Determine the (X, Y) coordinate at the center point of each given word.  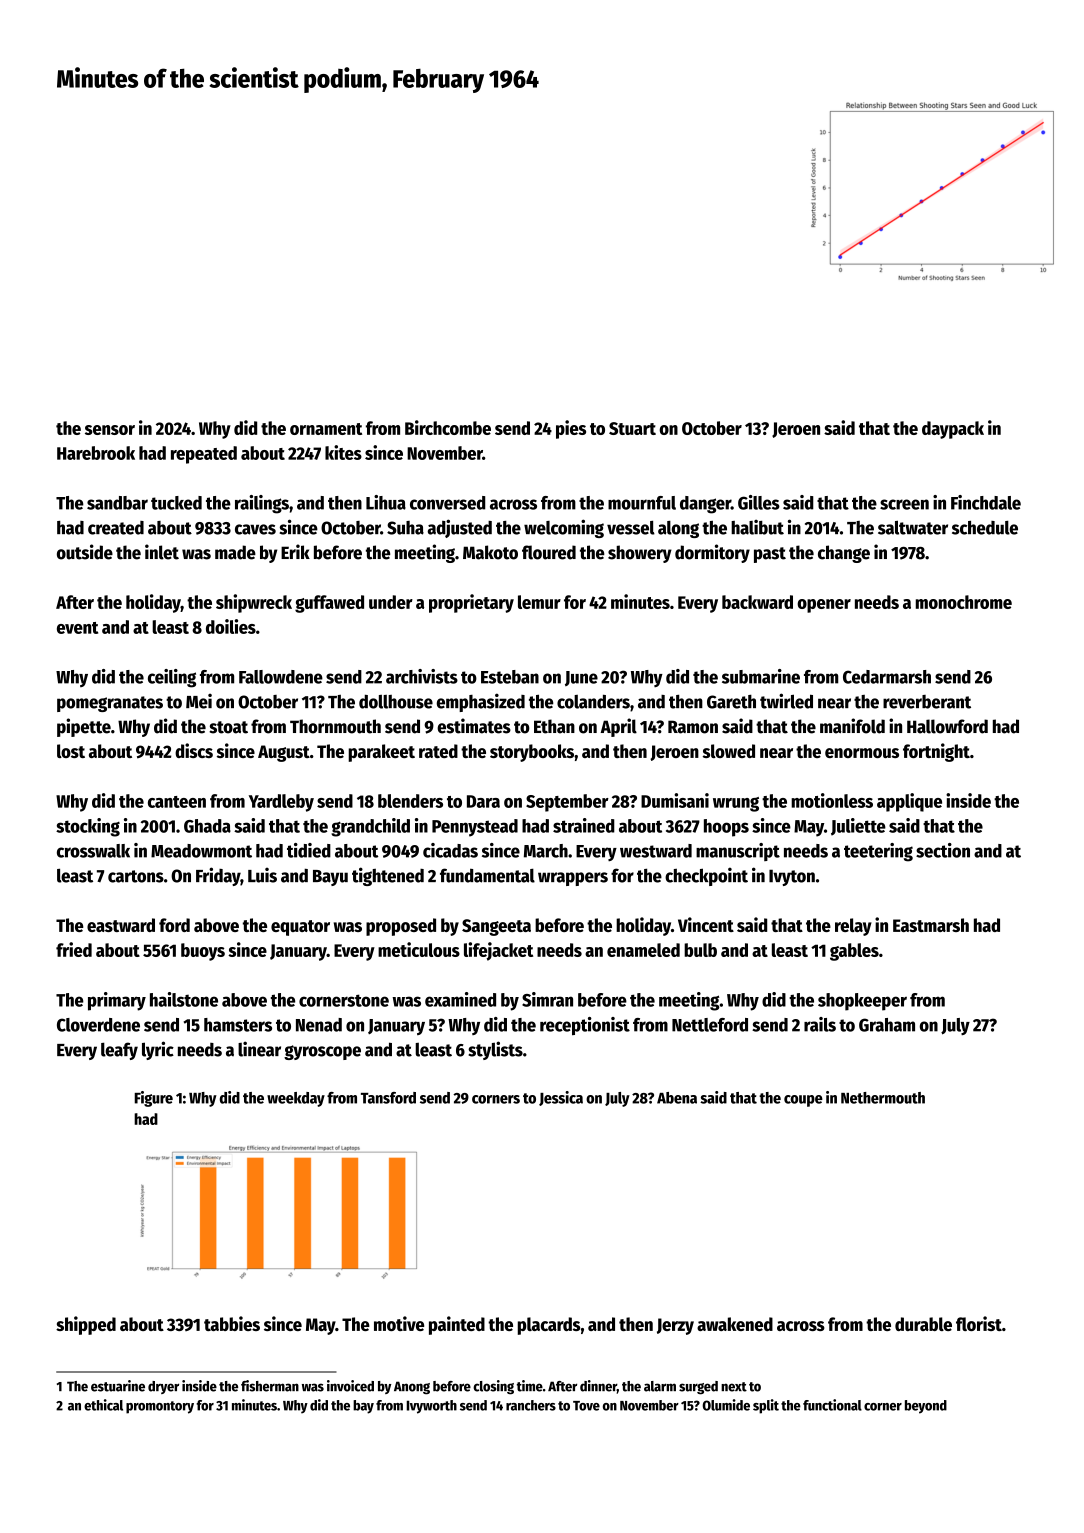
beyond (926, 1407)
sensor (110, 430)
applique (909, 802)
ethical (103, 1405)
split (766, 1406)
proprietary (471, 603)
